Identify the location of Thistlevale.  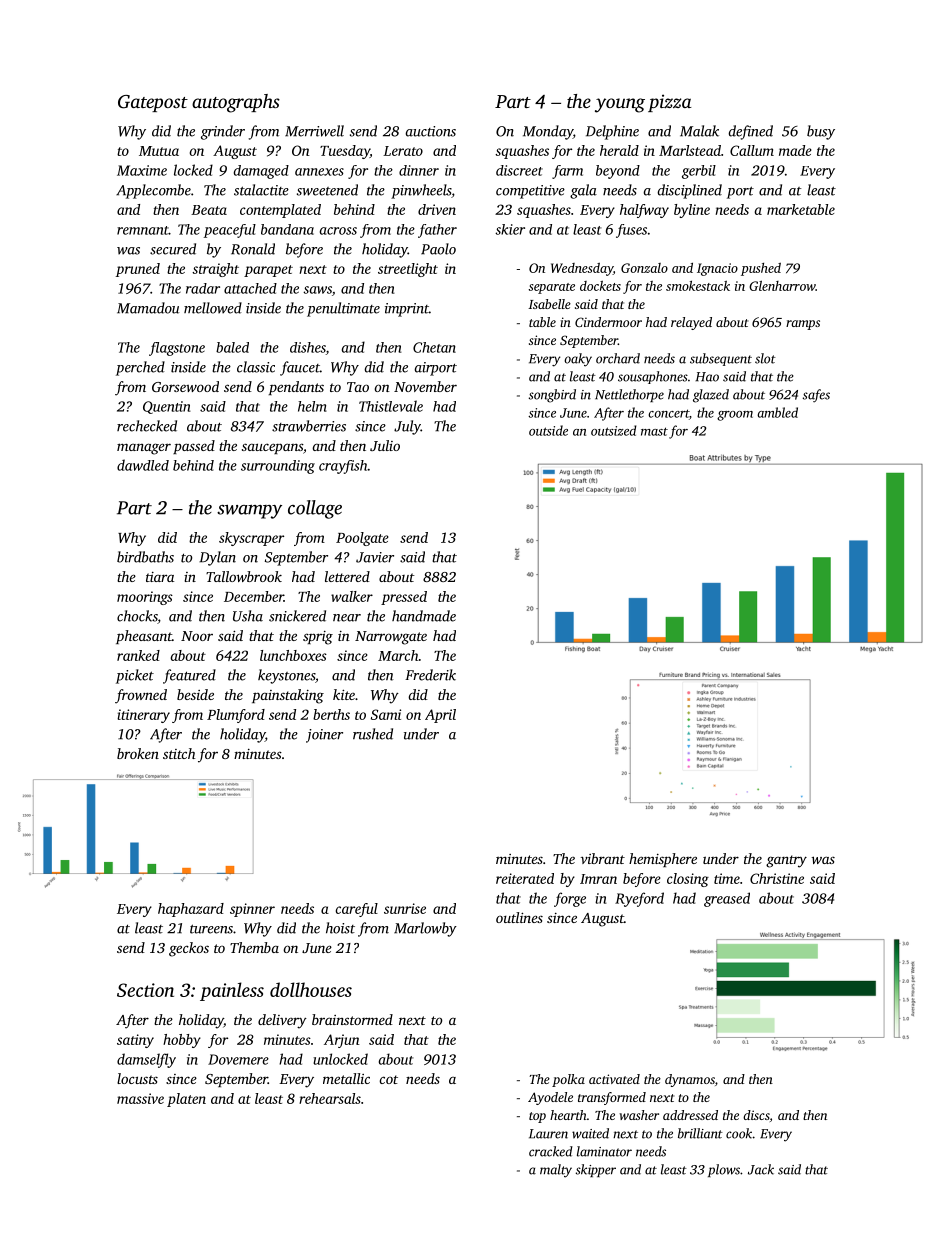
(391, 406).
